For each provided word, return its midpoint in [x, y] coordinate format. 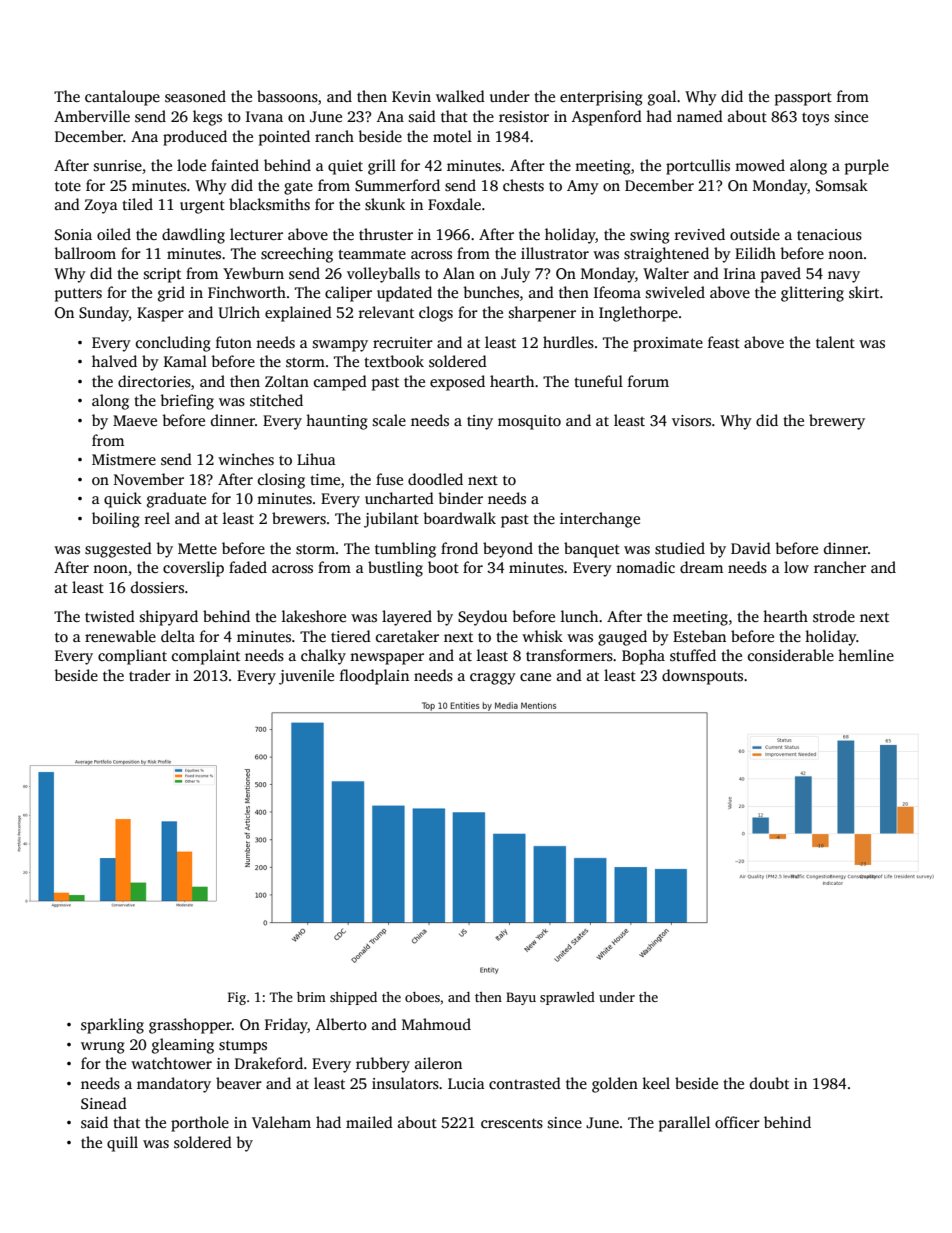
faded [248, 567]
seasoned [195, 96]
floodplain [374, 677]
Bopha [643, 657]
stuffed [693, 655]
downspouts [702, 677]
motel [452, 136]
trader [150, 675]
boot [443, 567]
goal [662, 98]
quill [122, 1144]
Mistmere [124, 460]
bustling [395, 569]
